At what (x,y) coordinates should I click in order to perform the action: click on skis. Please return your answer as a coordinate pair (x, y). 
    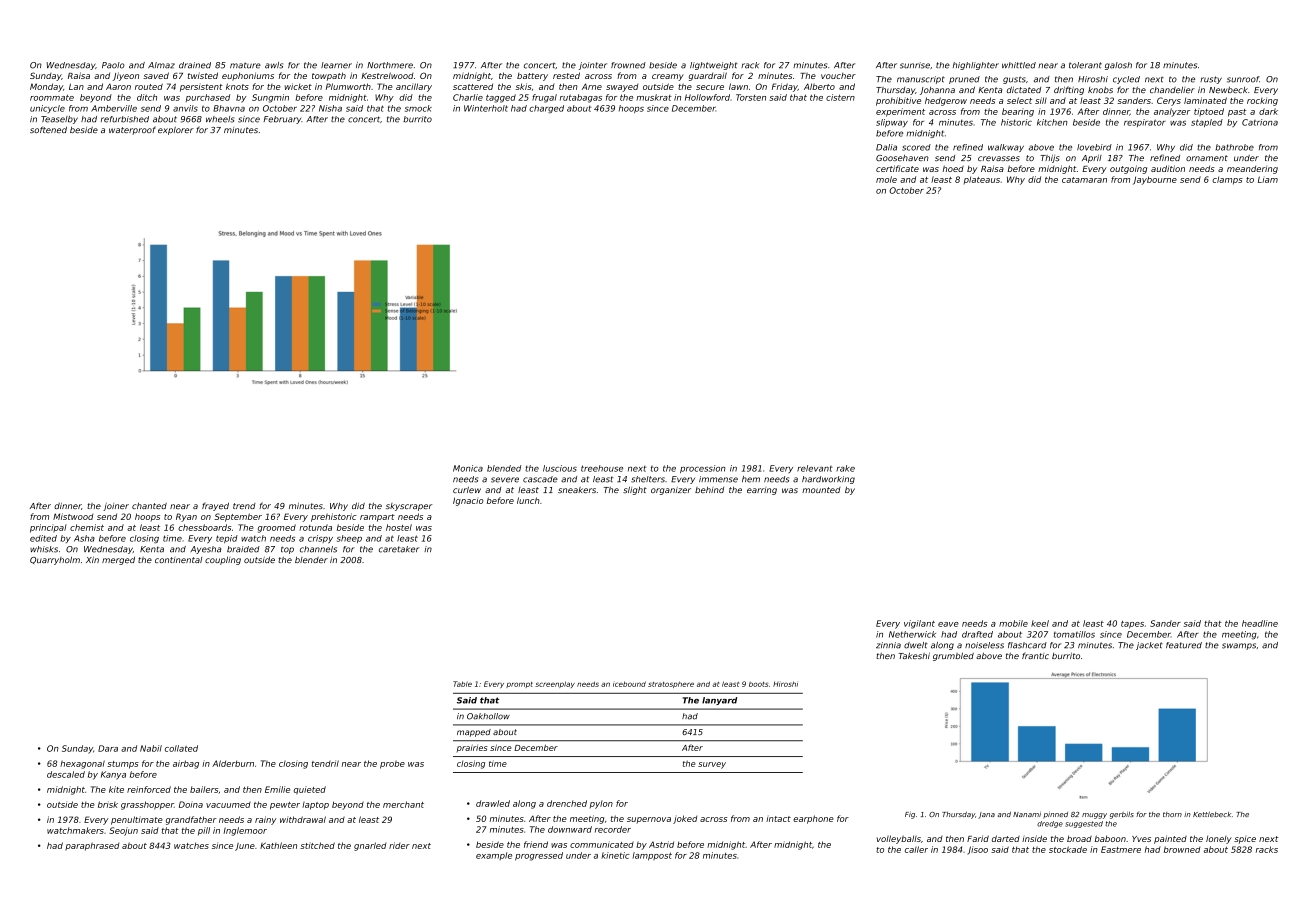
    Looking at the image, I should click on (523, 86).
